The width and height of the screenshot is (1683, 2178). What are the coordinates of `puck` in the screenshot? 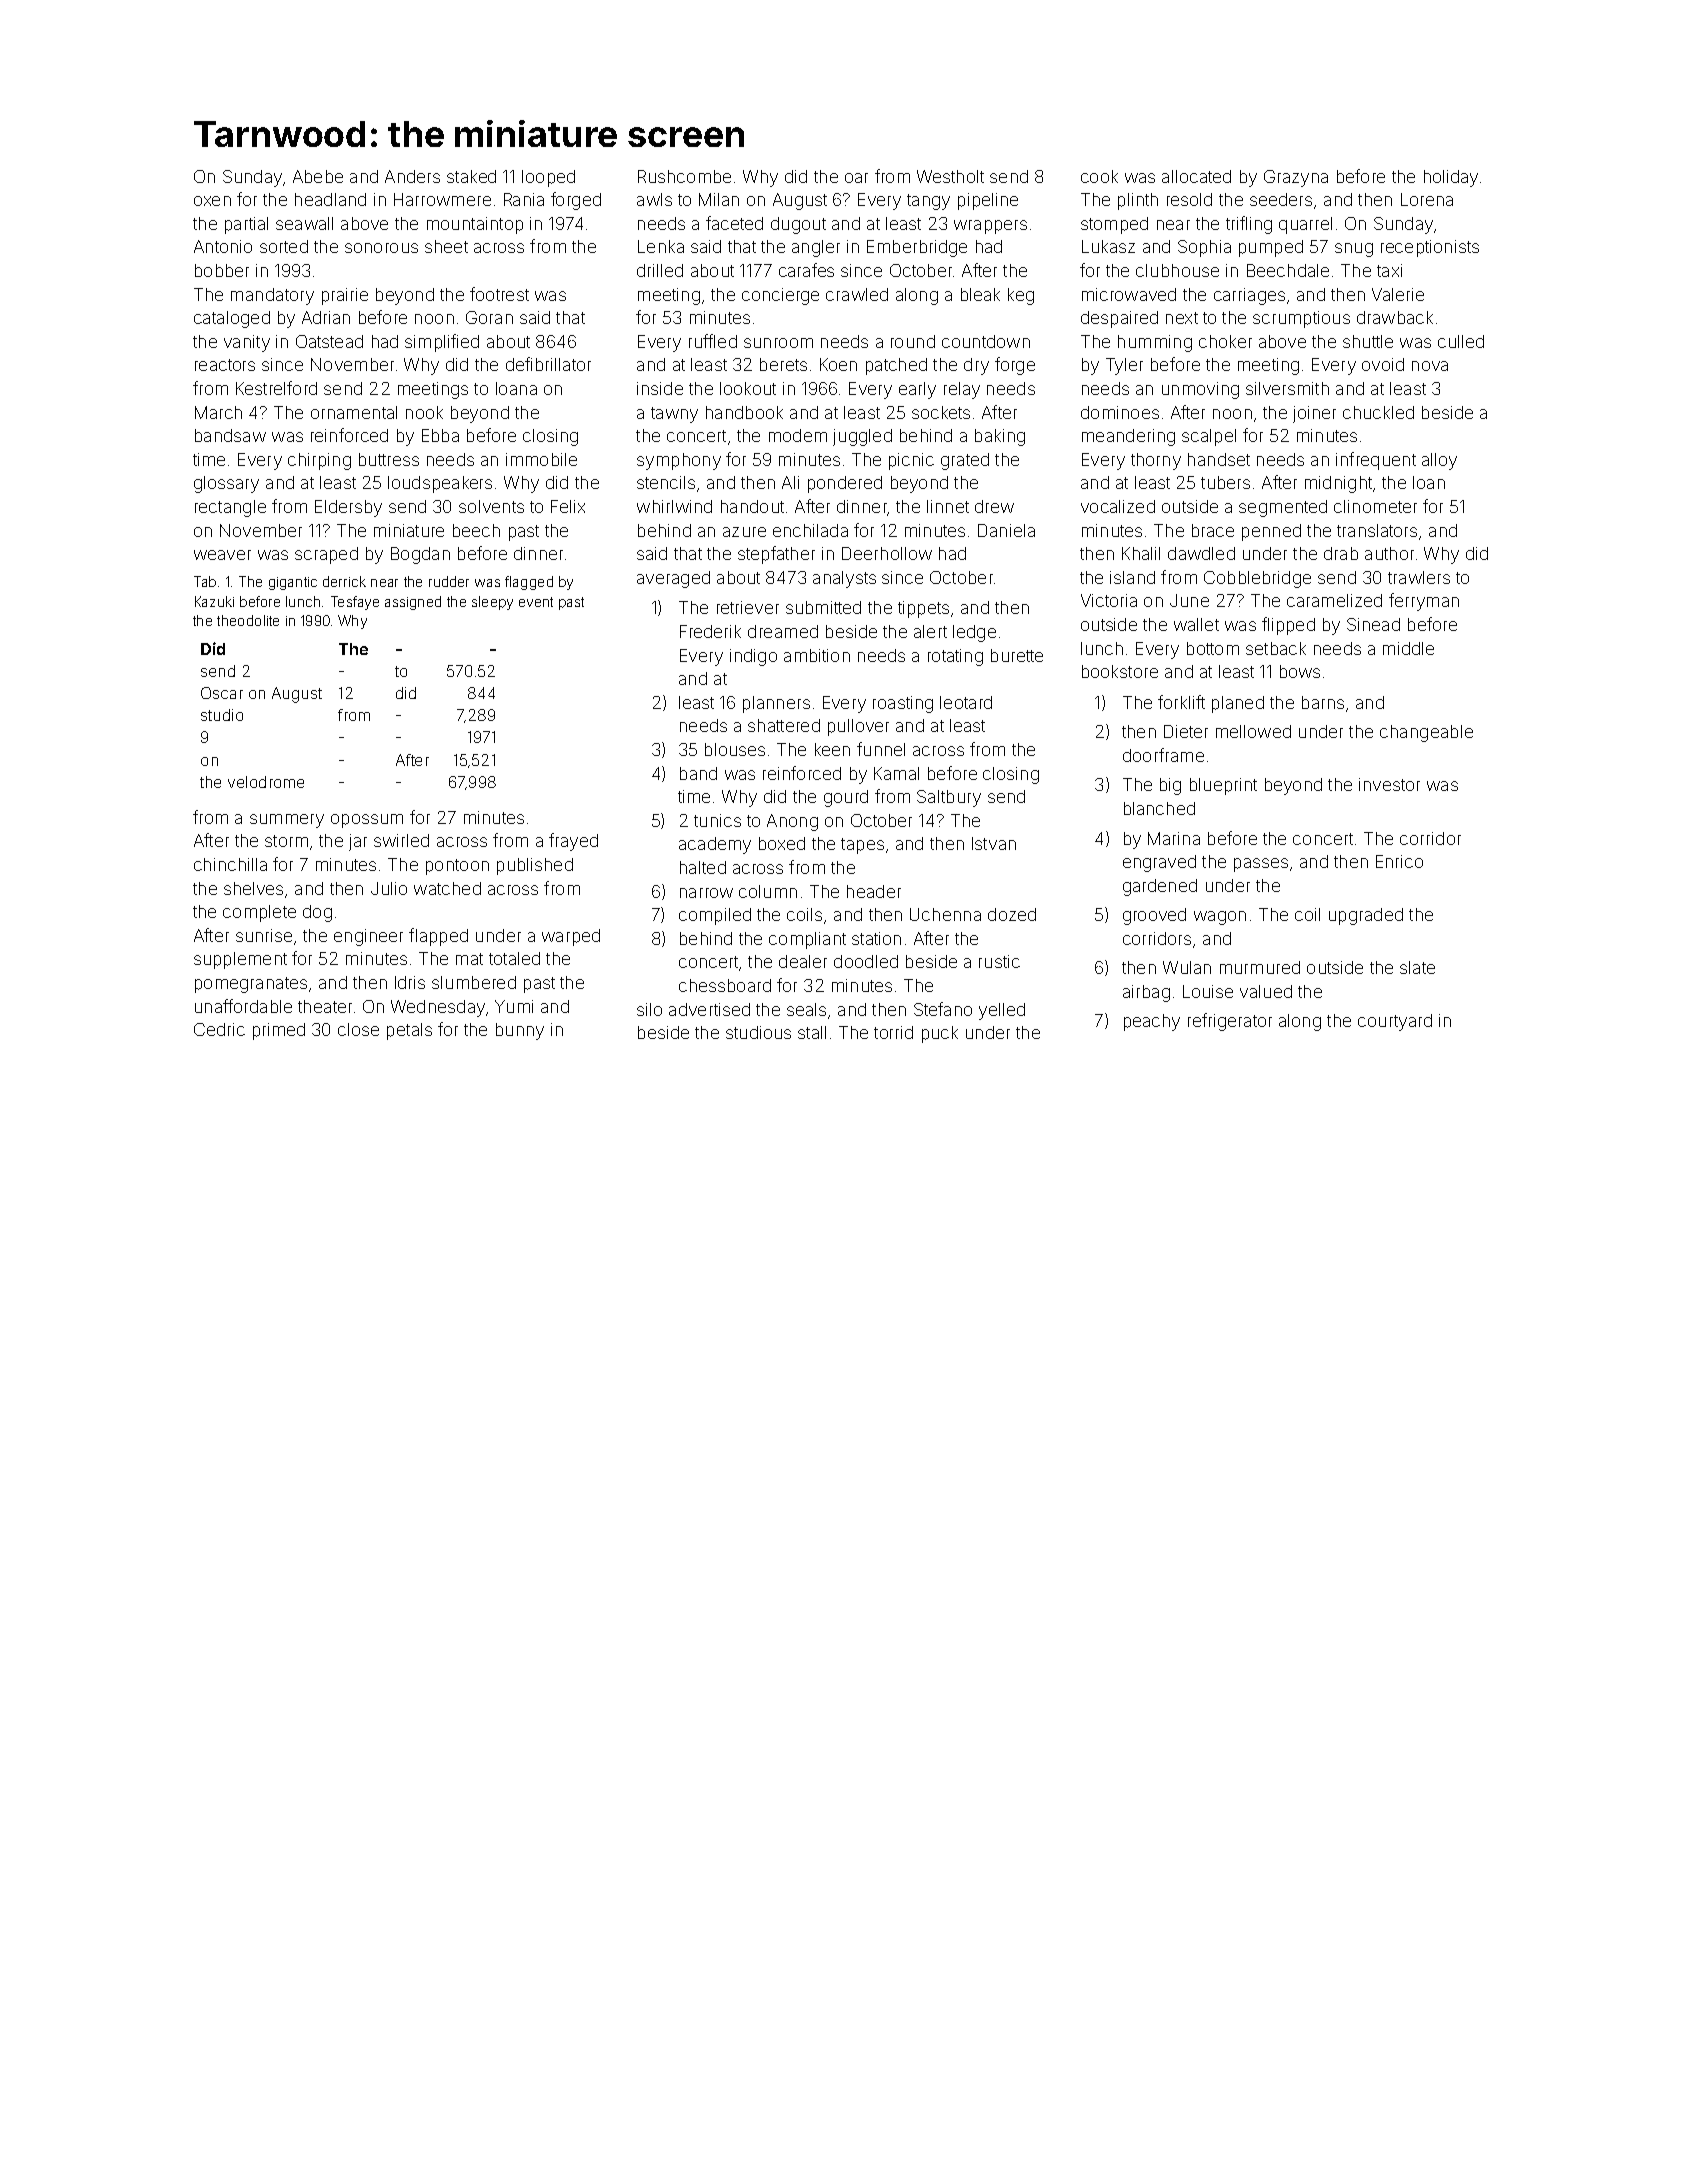 It's located at (940, 1034).
